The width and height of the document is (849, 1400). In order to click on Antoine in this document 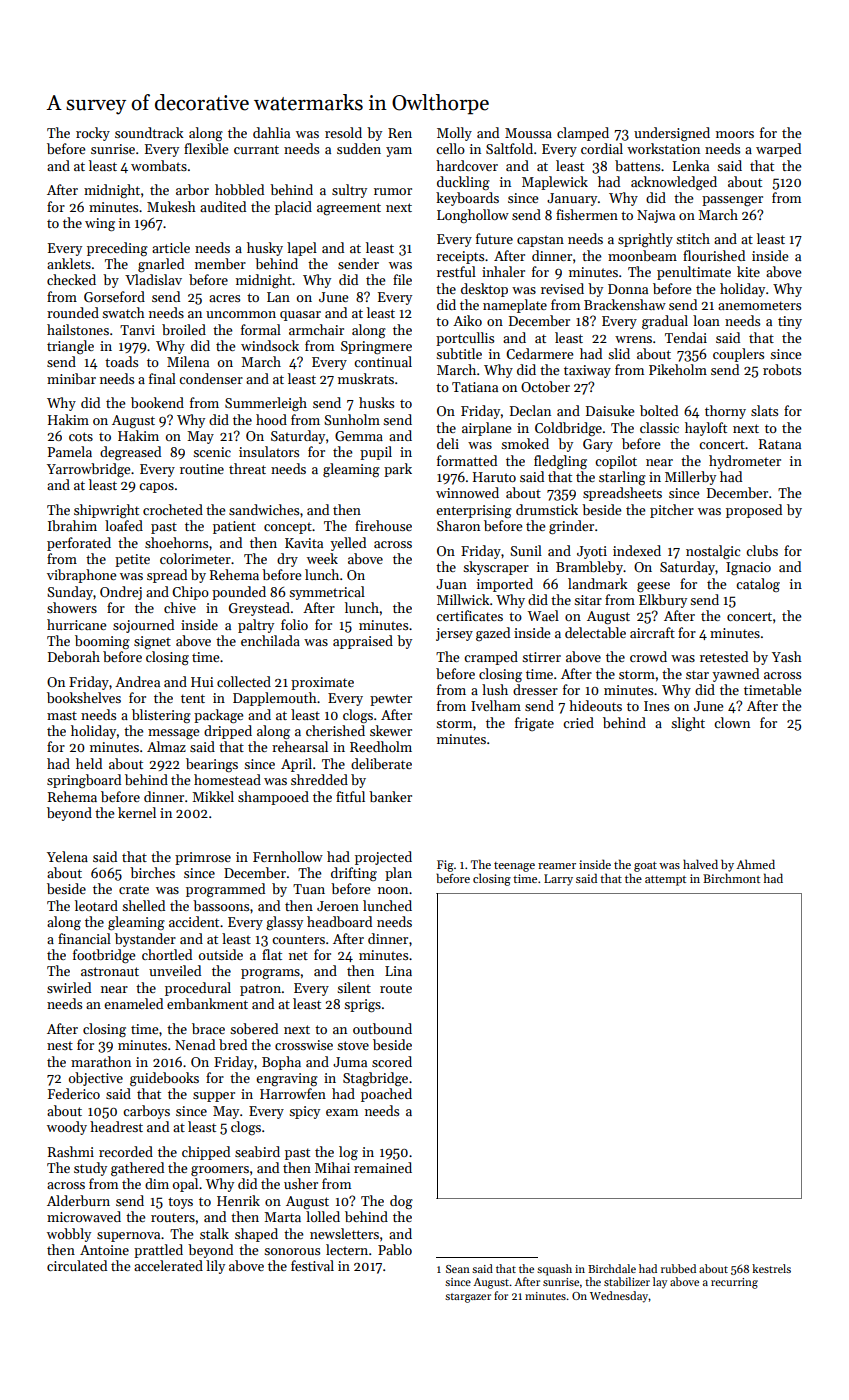, I will do `click(104, 1250)`.
